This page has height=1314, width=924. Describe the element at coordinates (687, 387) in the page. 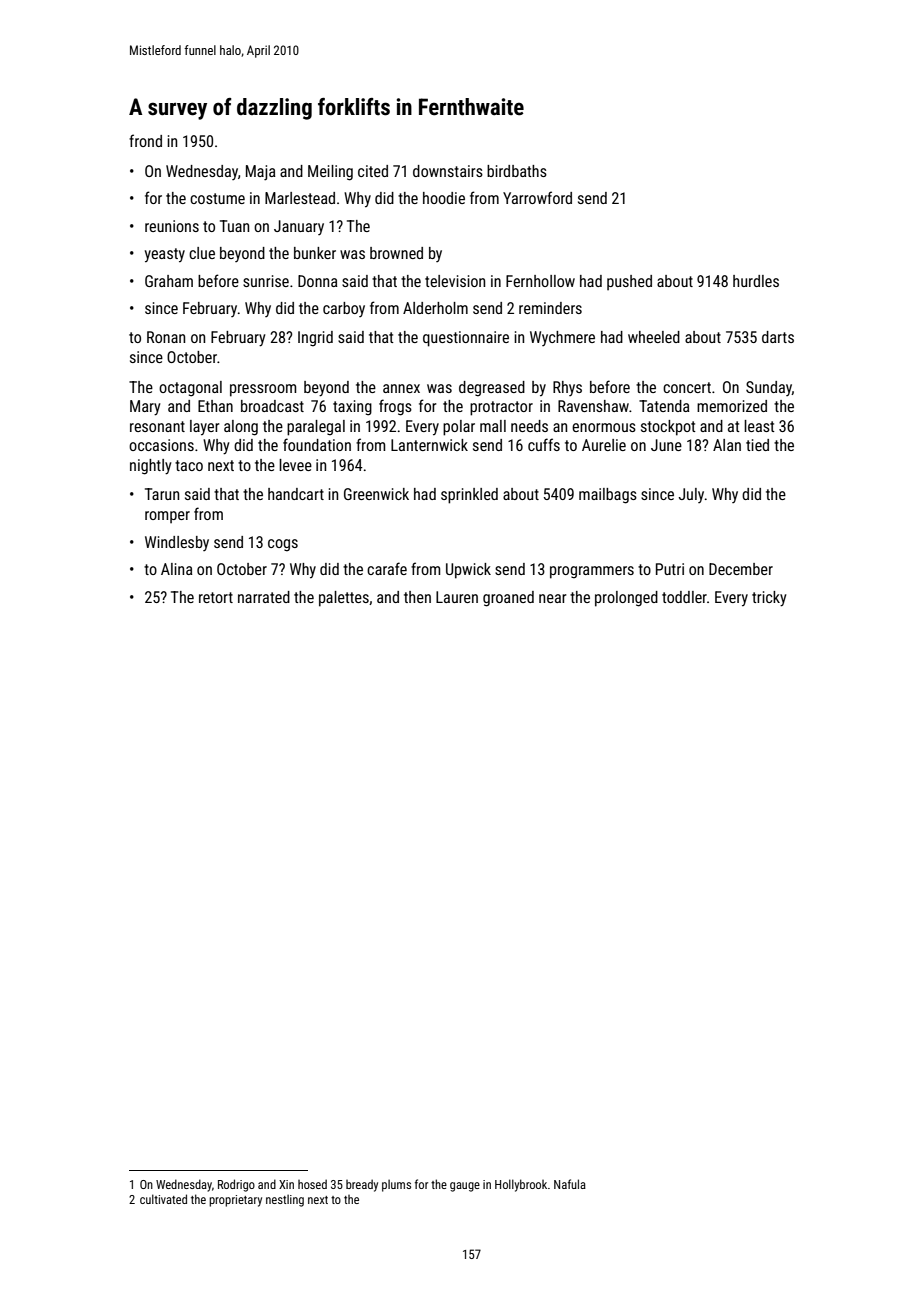

I see `concert` at that location.
